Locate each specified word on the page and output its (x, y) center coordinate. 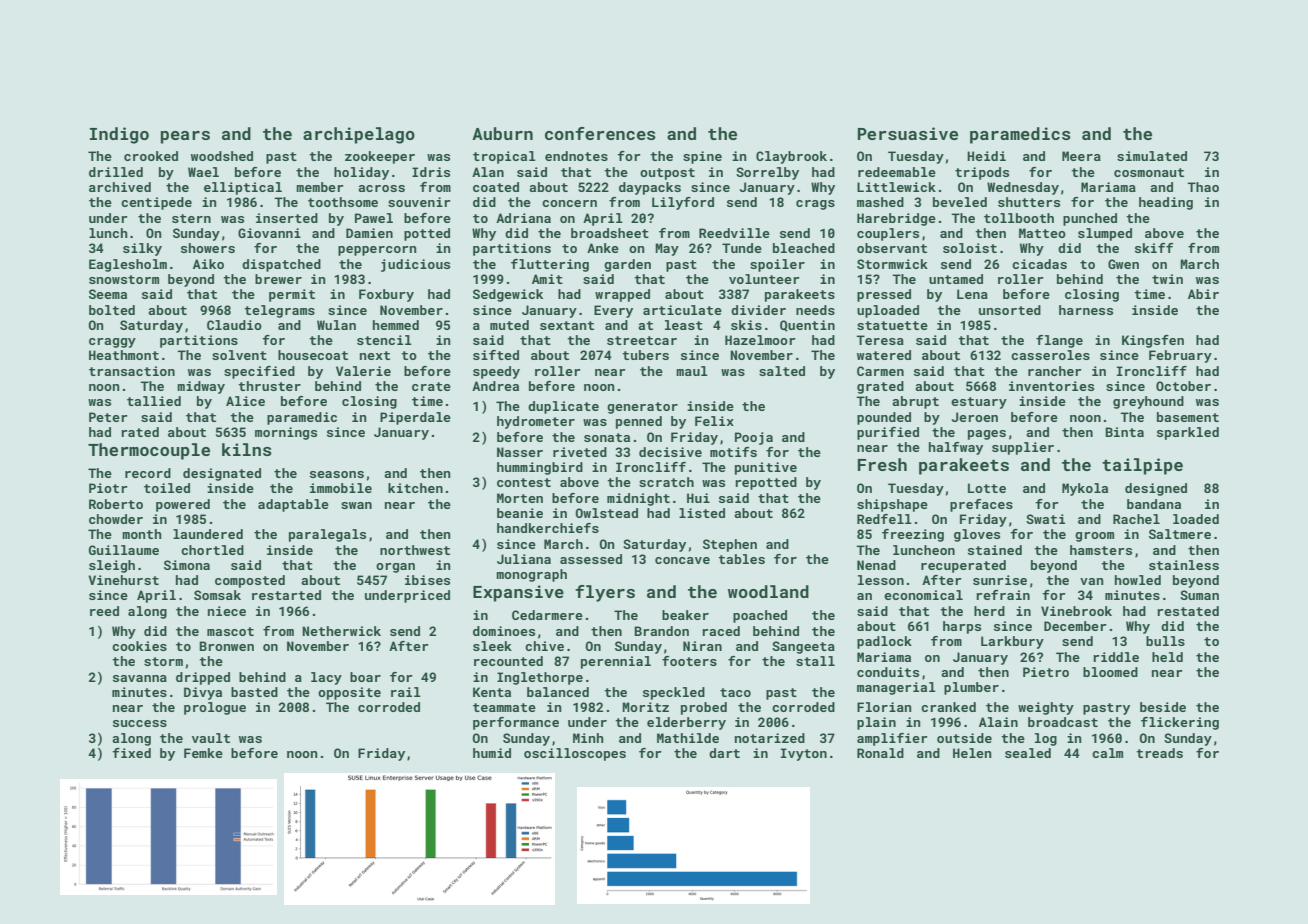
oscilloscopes (575, 754)
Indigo (119, 135)
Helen (972, 753)
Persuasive (908, 133)
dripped (203, 678)
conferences (600, 133)
